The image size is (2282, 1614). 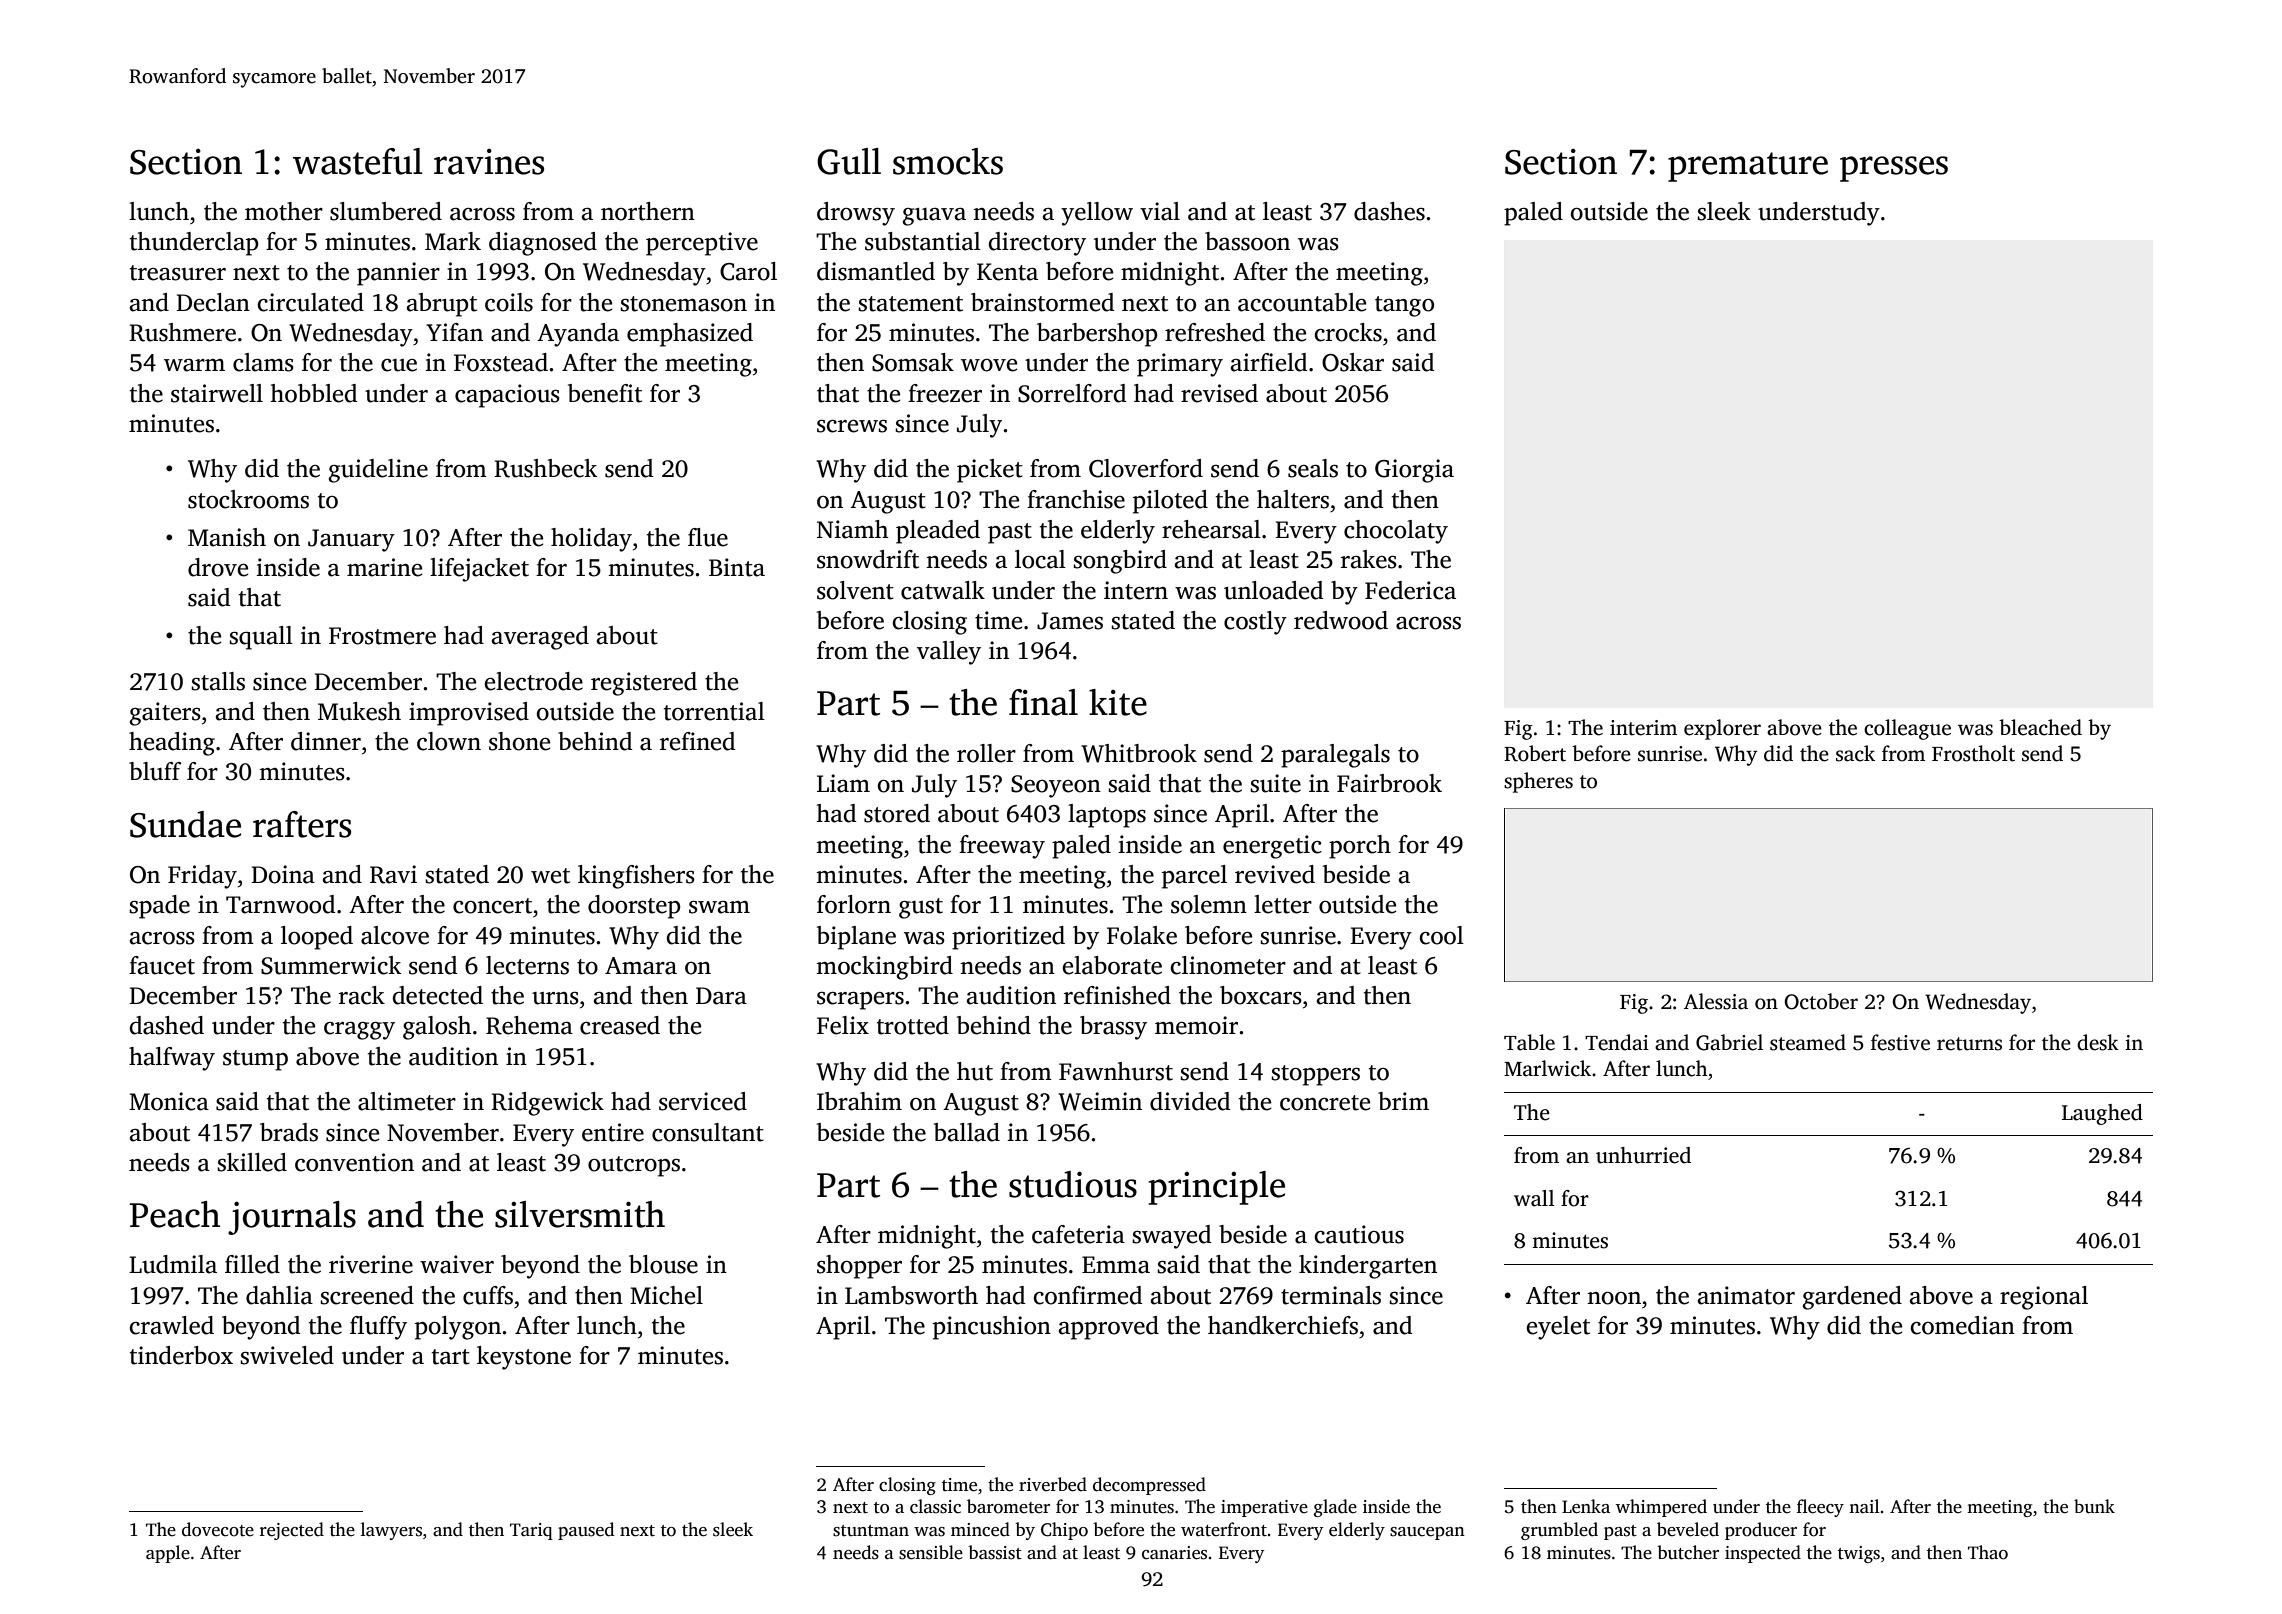 I want to click on tinderbox, so click(x=181, y=1355).
